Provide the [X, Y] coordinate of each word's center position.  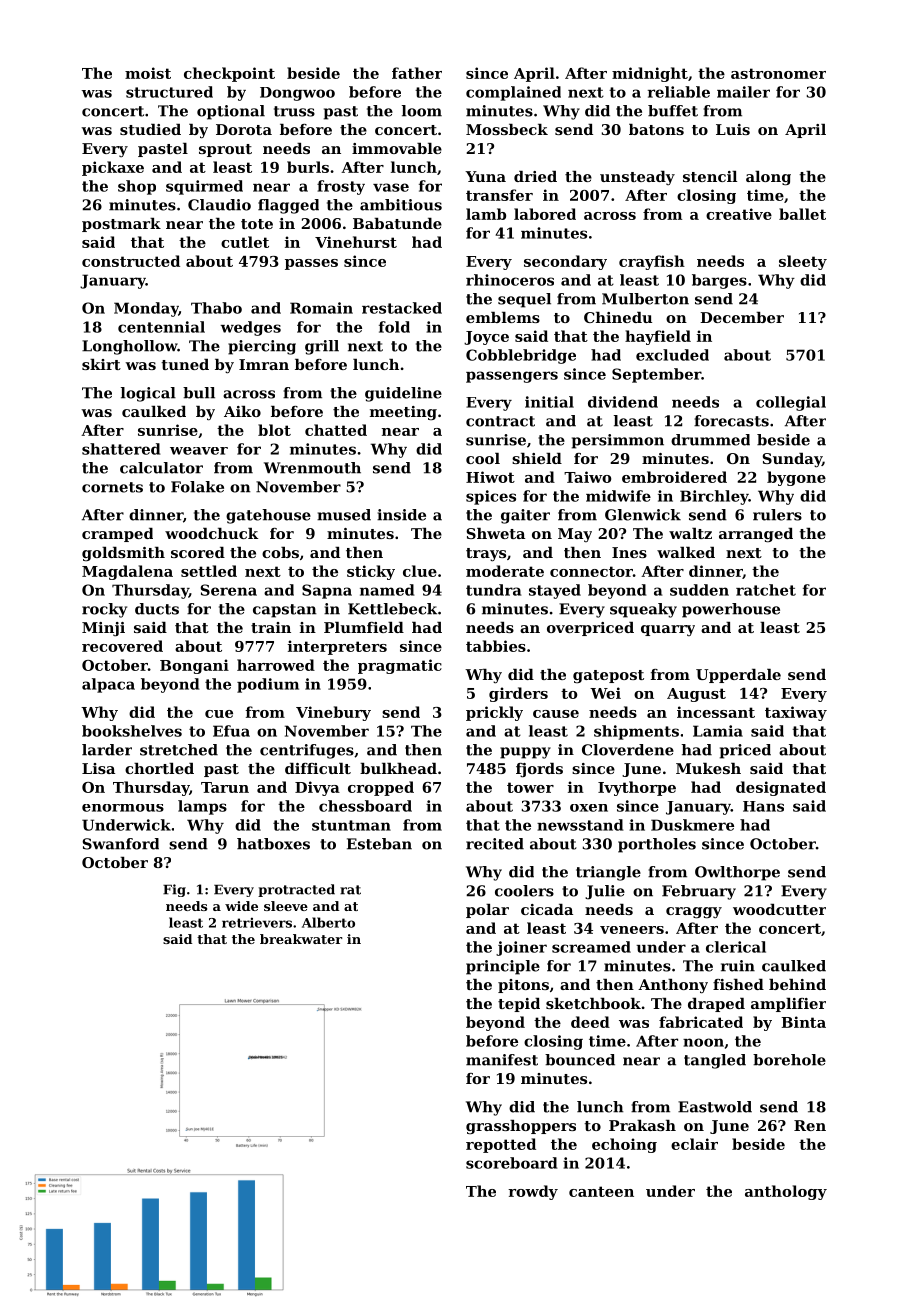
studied [150, 129]
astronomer [778, 73]
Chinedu [618, 317]
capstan [285, 611]
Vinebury [333, 713]
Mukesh [708, 768]
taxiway [796, 713]
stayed [555, 591]
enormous [123, 808]
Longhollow [129, 347]
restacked [402, 308]
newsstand [580, 825]
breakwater [301, 939]
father [417, 73]
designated [781, 788]
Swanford [120, 844]
